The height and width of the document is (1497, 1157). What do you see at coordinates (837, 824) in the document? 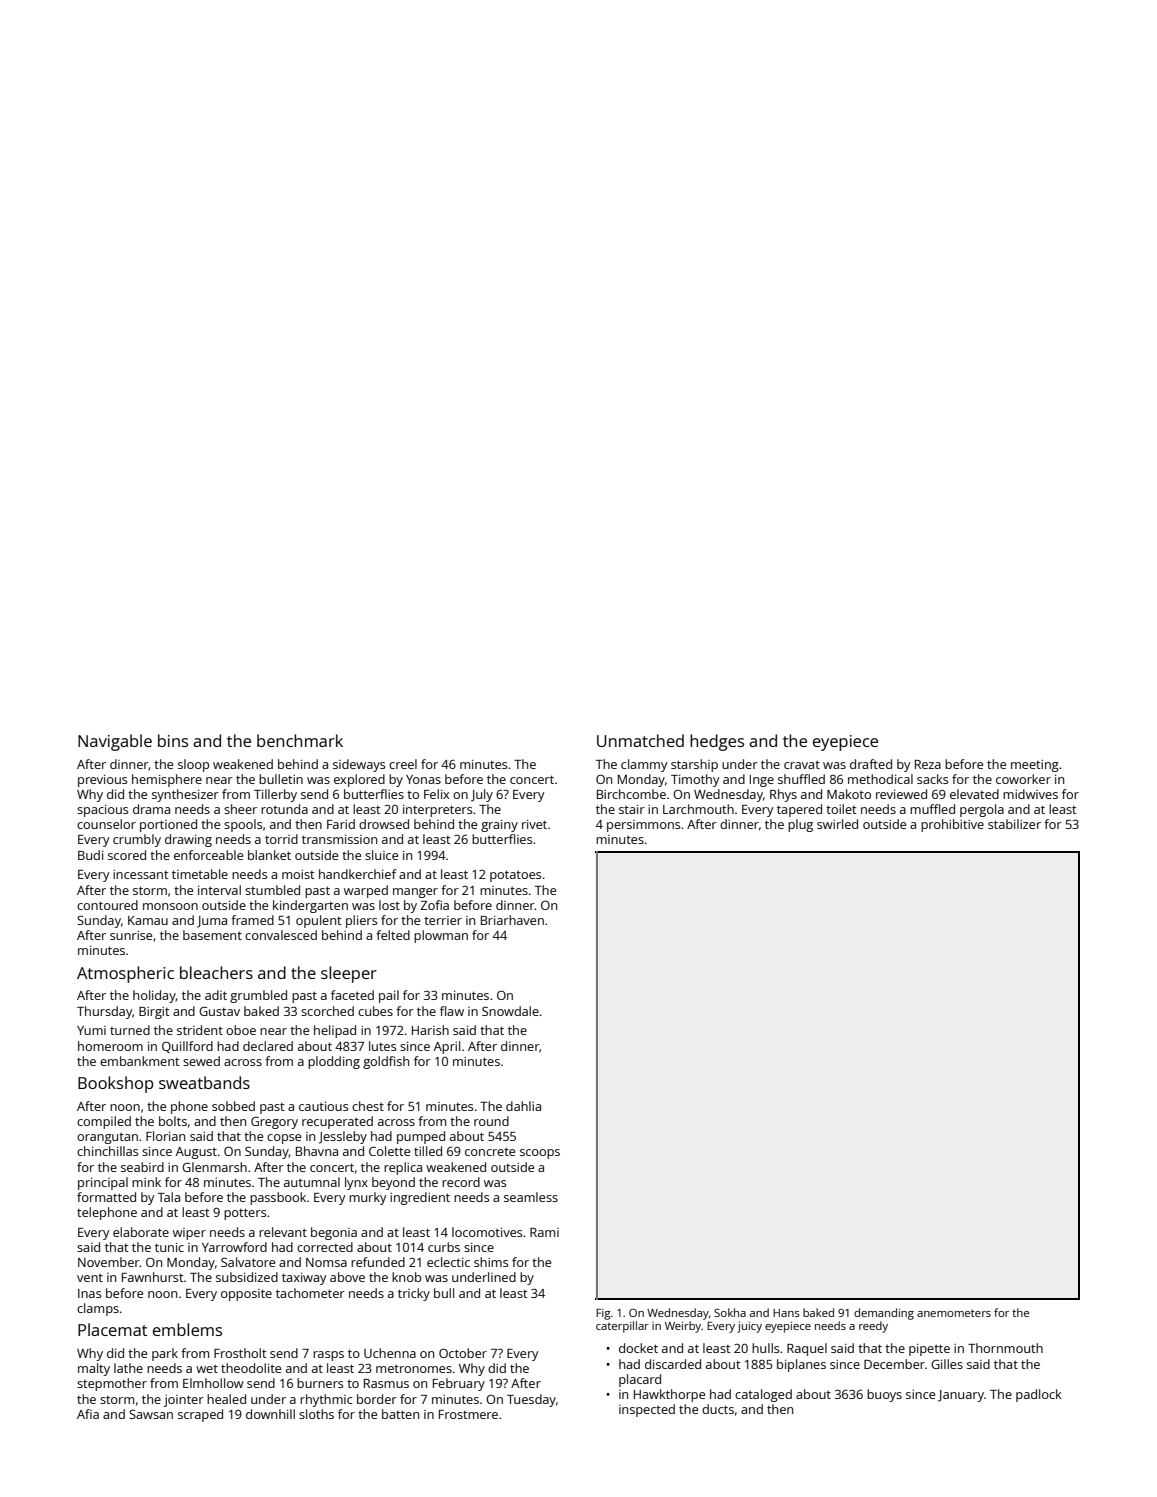
I see `swirled` at bounding box center [837, 824].
